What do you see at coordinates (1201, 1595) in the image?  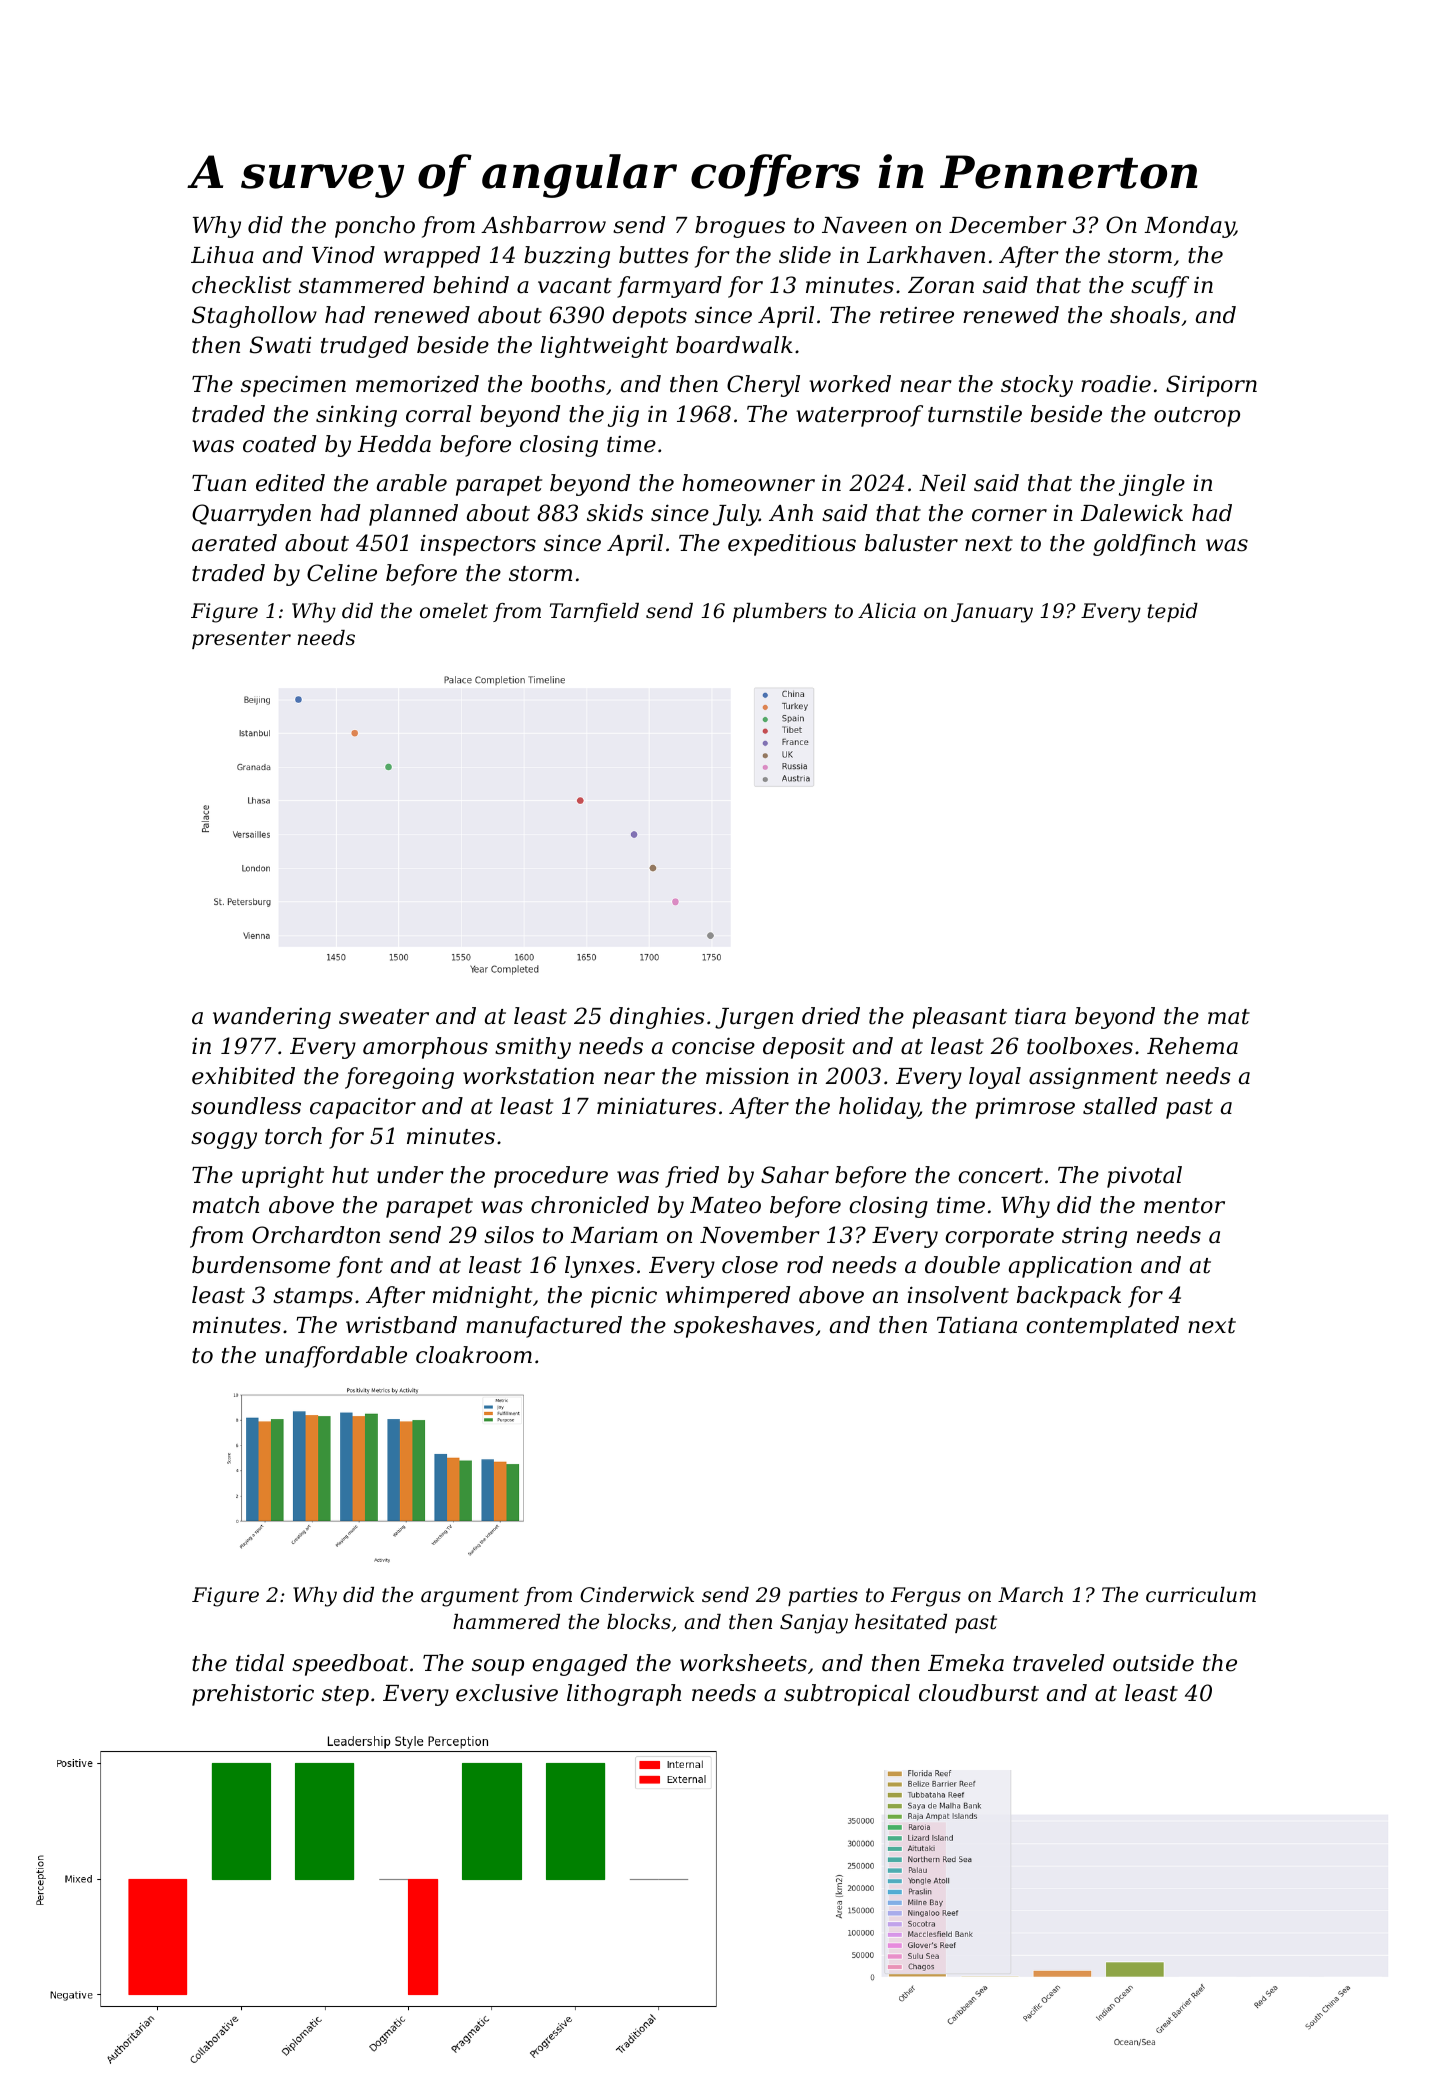 I see `curriculum` at bounding box center [1201, 1595].
